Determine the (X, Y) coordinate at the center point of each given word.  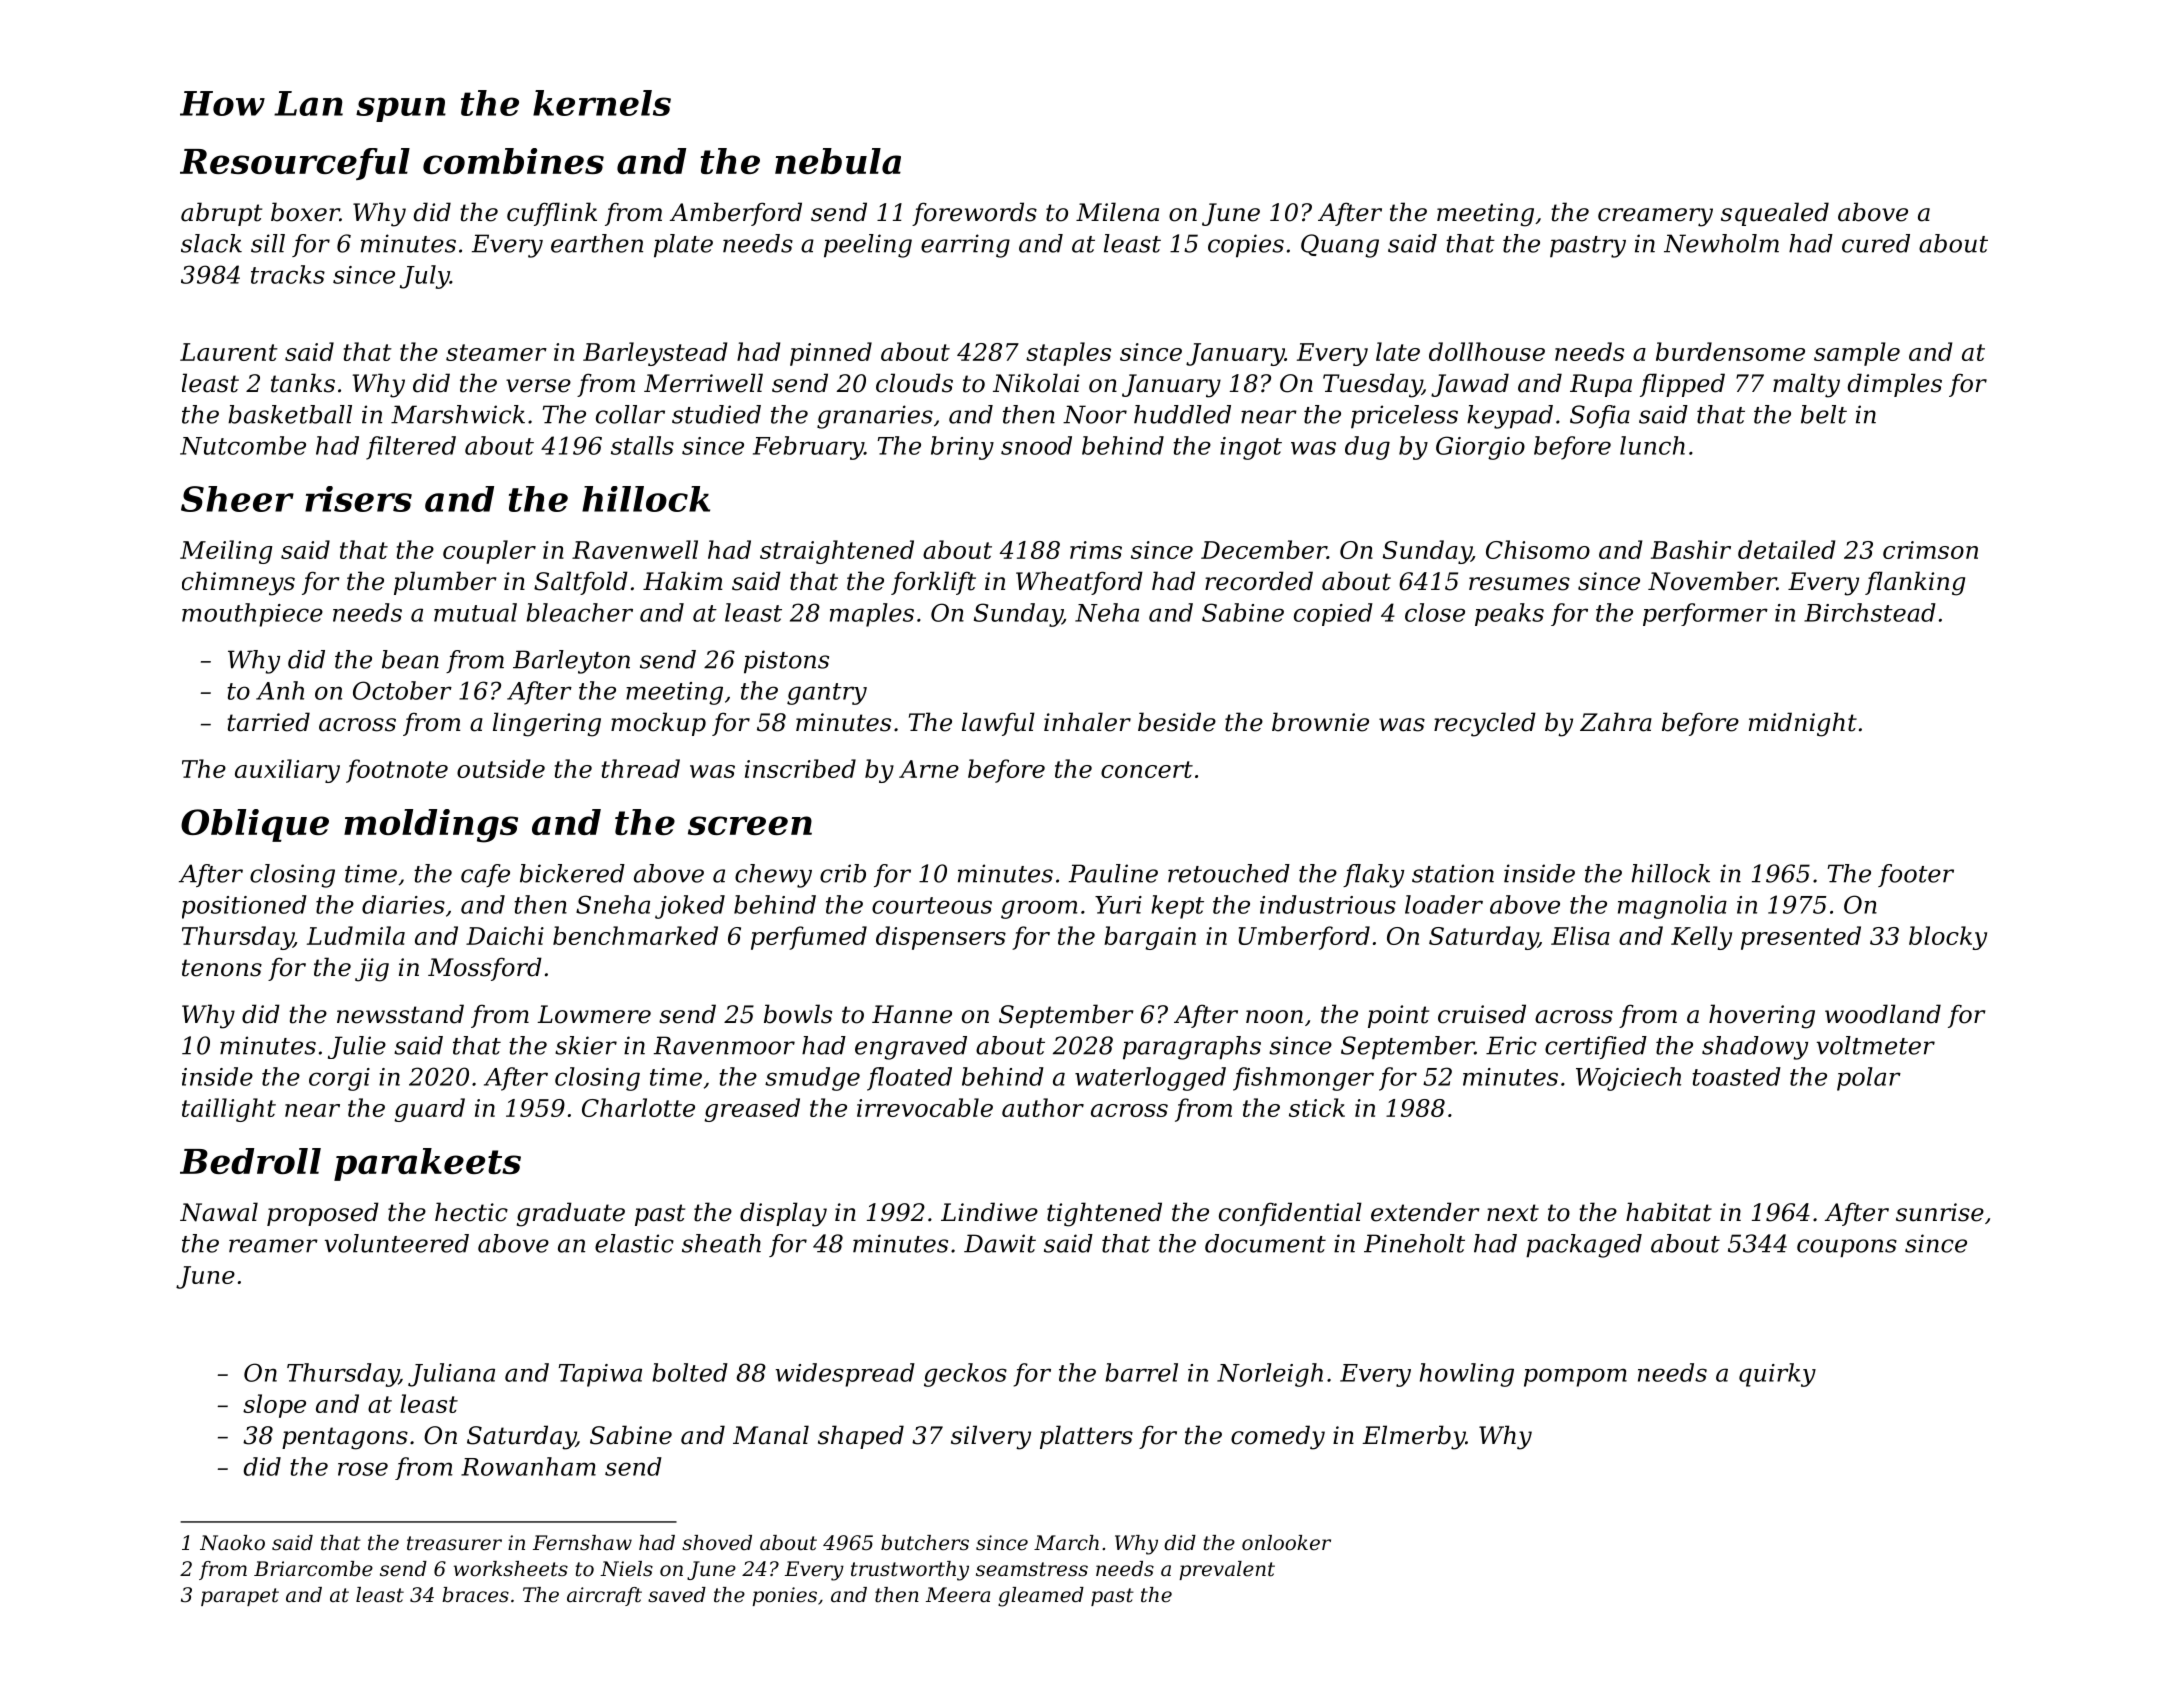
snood (1036, 445)
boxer (305, 212)
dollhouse (1487, 351)
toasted (1736, 1076)
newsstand (400, 1014)
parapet (240, 1597)
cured (1876, 243)
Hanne (912, 1014)
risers (358, 499)
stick (1317, 1107)
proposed (323, 1214)
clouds (914, 383)
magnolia (1672, 907)
